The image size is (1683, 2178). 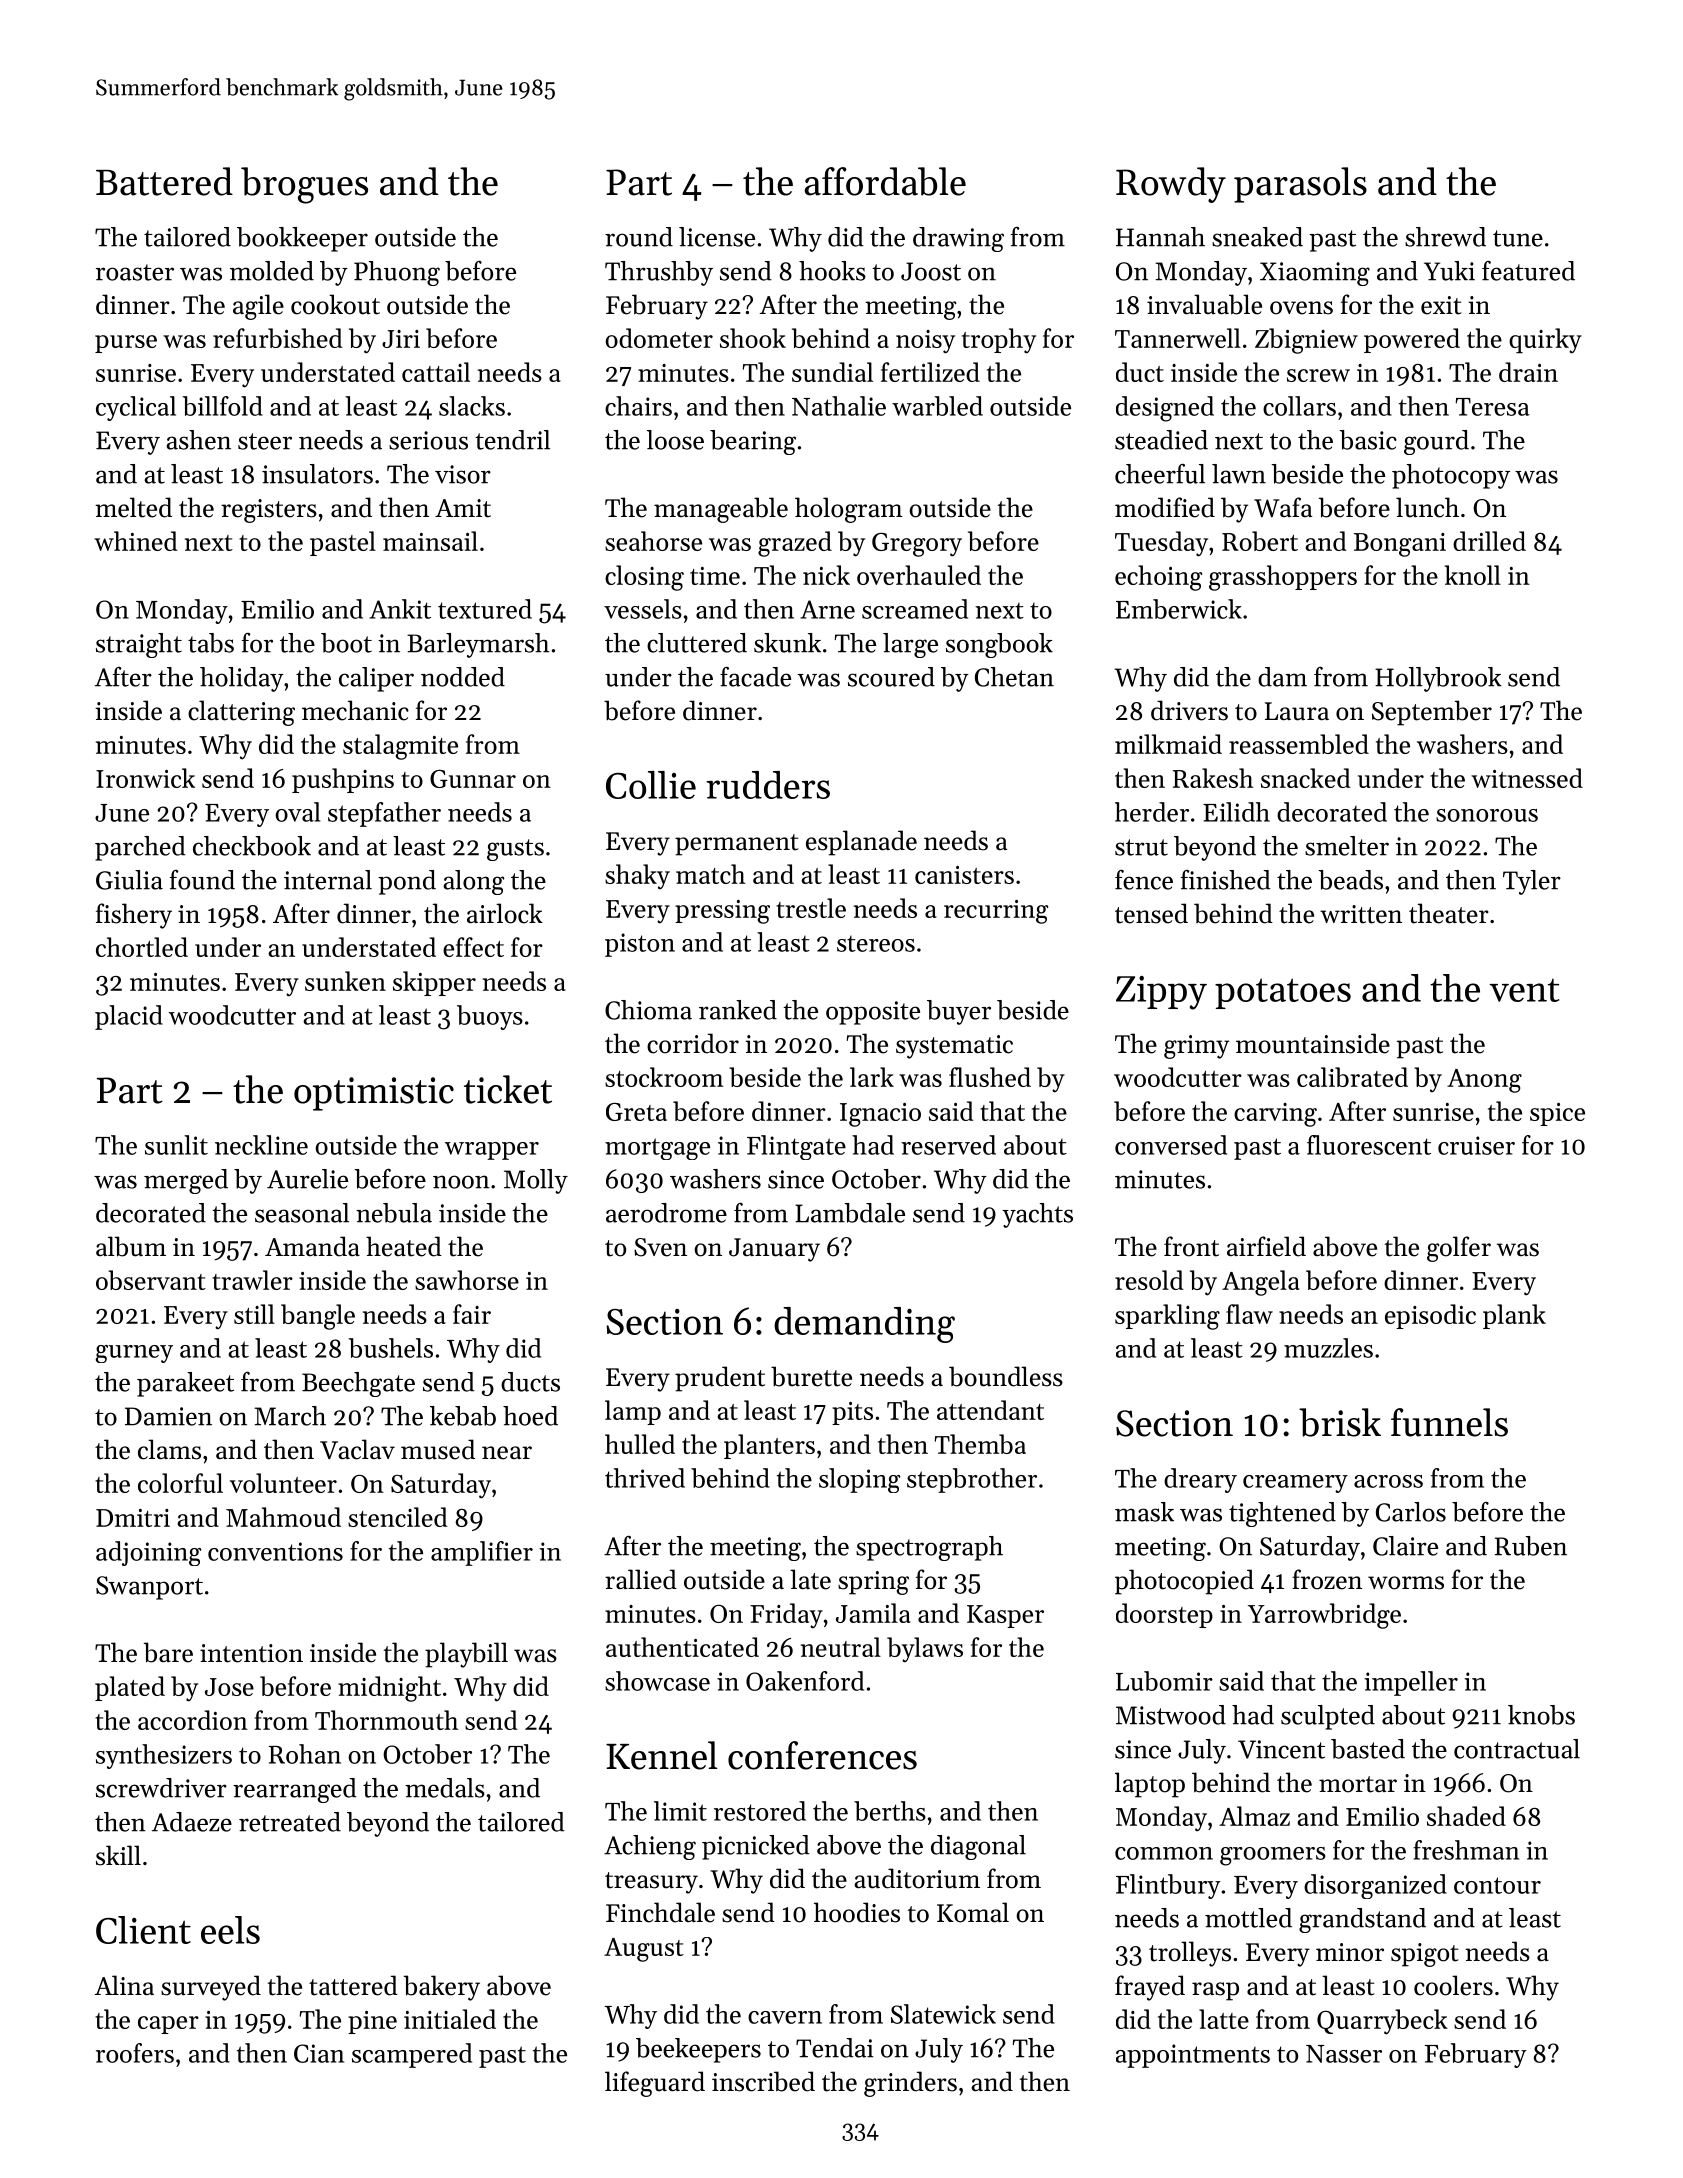 What do you see at coordinates (304, 185) in the screenshot?
I see `brogues` at bounding box center [304, 185].
